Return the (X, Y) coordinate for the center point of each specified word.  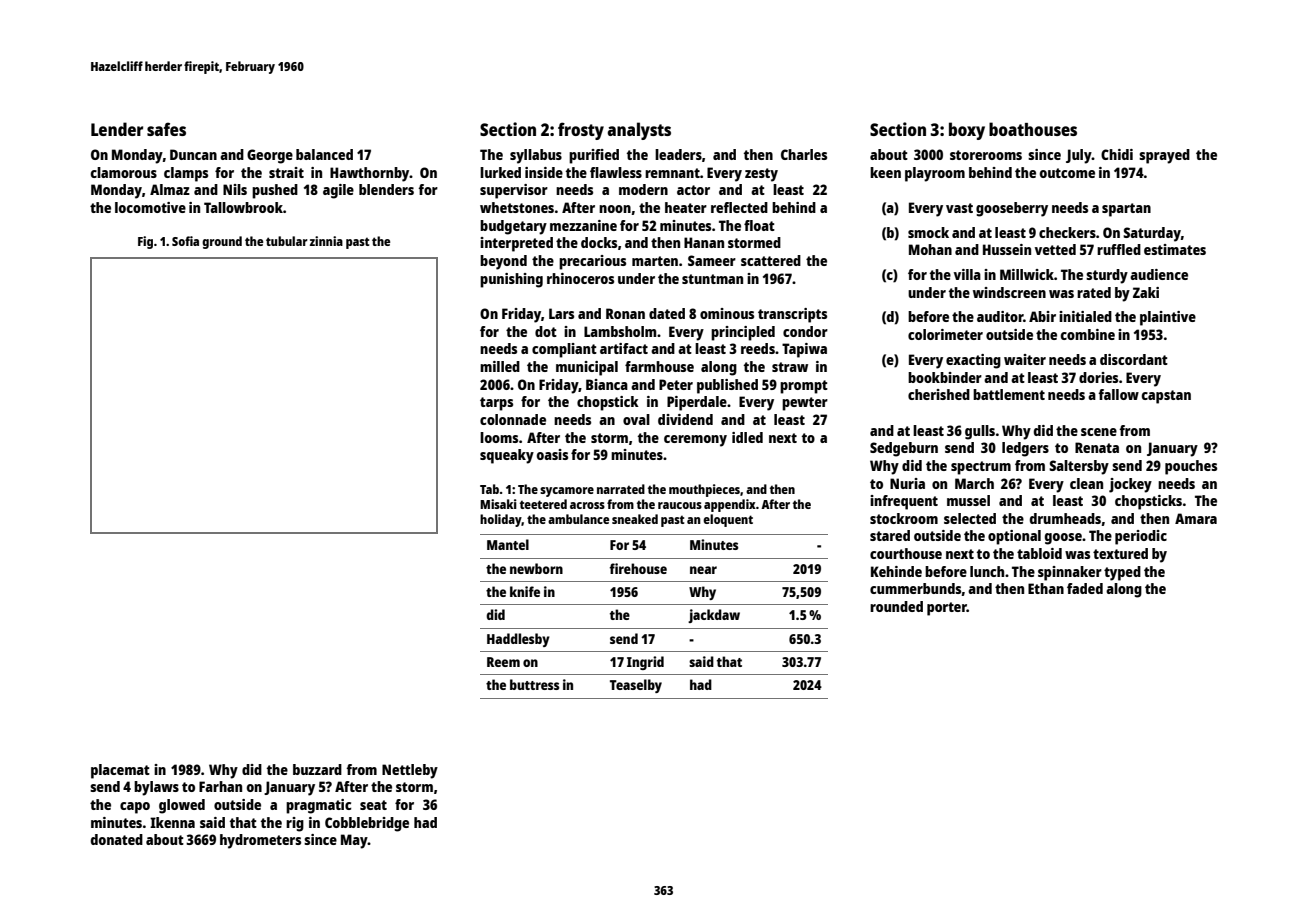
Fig (145, 242)
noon (615, 209)
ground (222, 242)
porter (947, 609)
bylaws (156, 788)
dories (1098, 377)
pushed (275, 191)
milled (500, 366)
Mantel (508, 544)
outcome (1067, 173)
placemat (120, 771)
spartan (1126, 210)
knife (525, 591)
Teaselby (636, 686)
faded (1085, 588)
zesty (761, 175)
